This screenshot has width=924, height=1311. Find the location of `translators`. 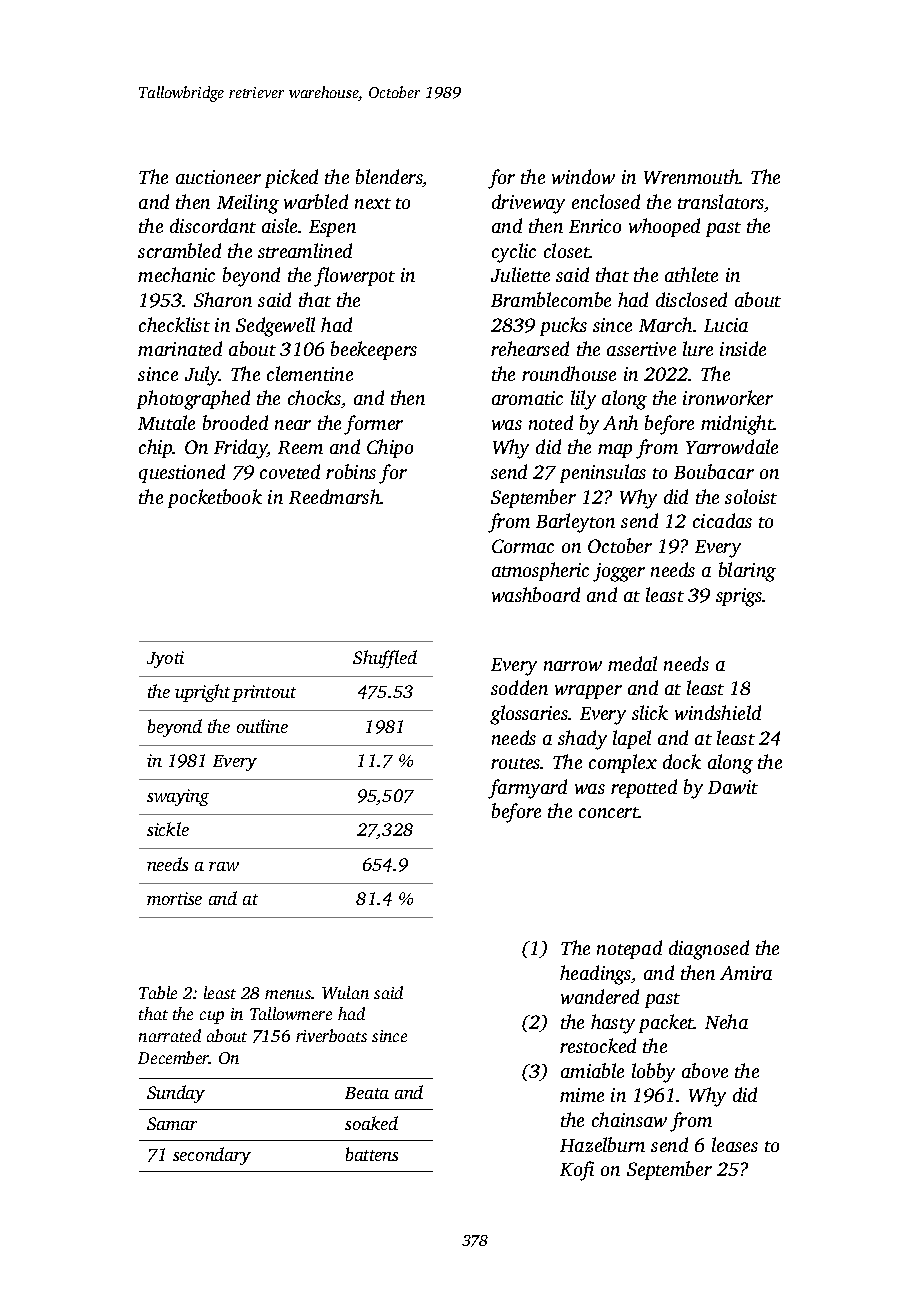

translators is located at coordinates (721, 201).
